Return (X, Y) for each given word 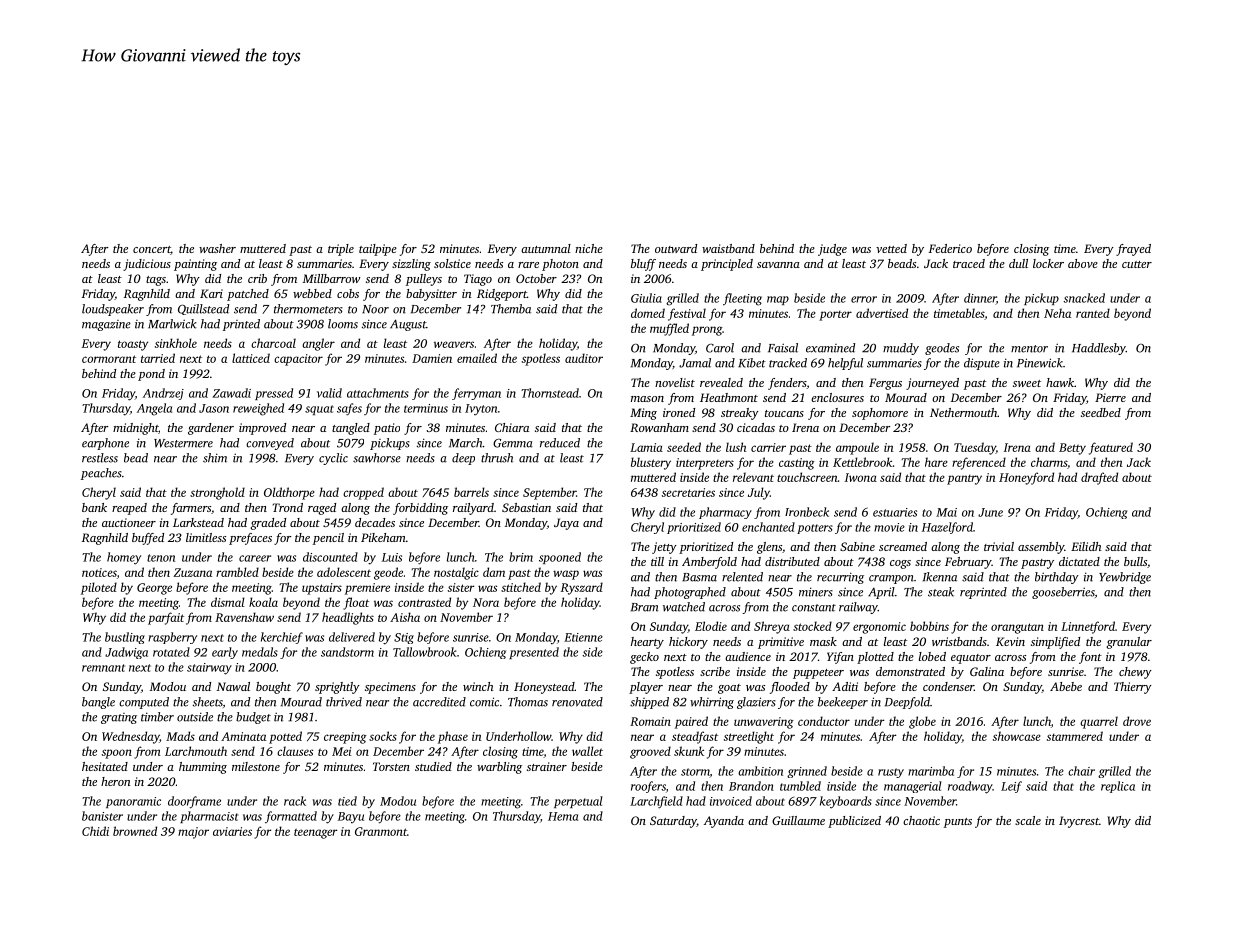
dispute (982, 364)
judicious (147, 265)
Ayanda (724, 822)
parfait (166, 618)
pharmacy (725, 513)
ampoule (857, 448)
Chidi (95, 831)
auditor (584, 358)
